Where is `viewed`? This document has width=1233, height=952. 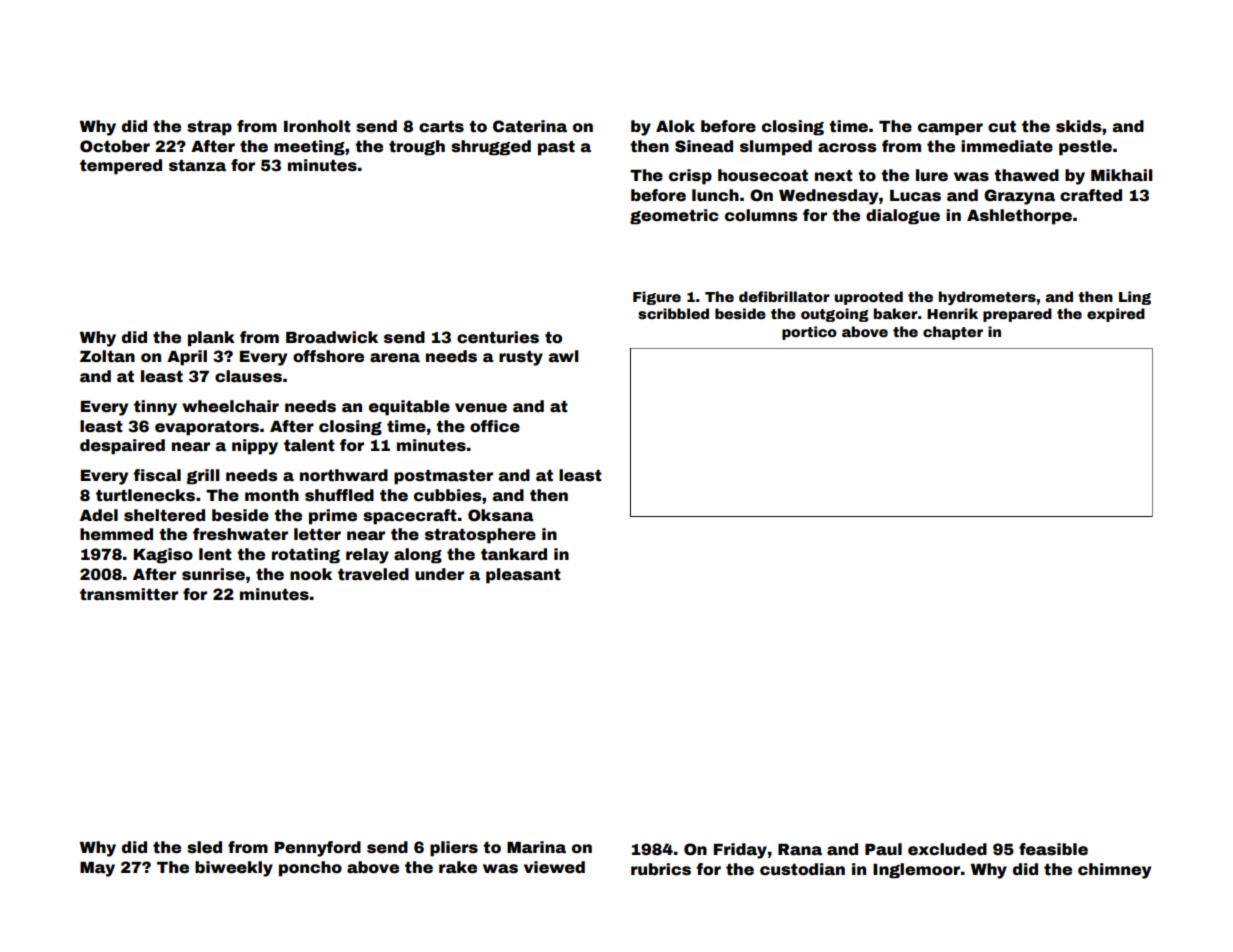 viewed is located at coordinates (554, 867).
